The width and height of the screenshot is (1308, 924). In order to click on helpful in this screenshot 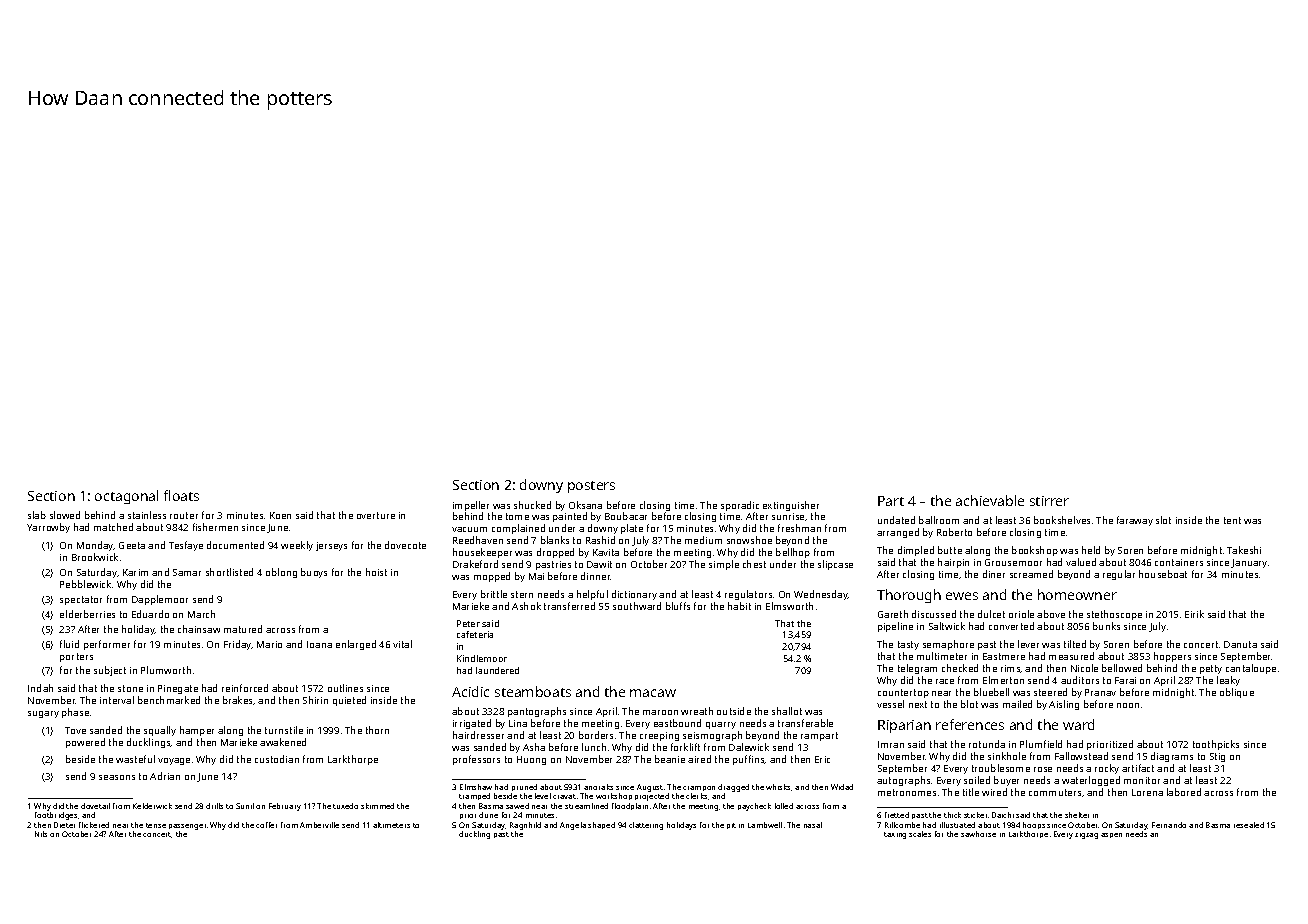, I will do `click(592, 595)`.
